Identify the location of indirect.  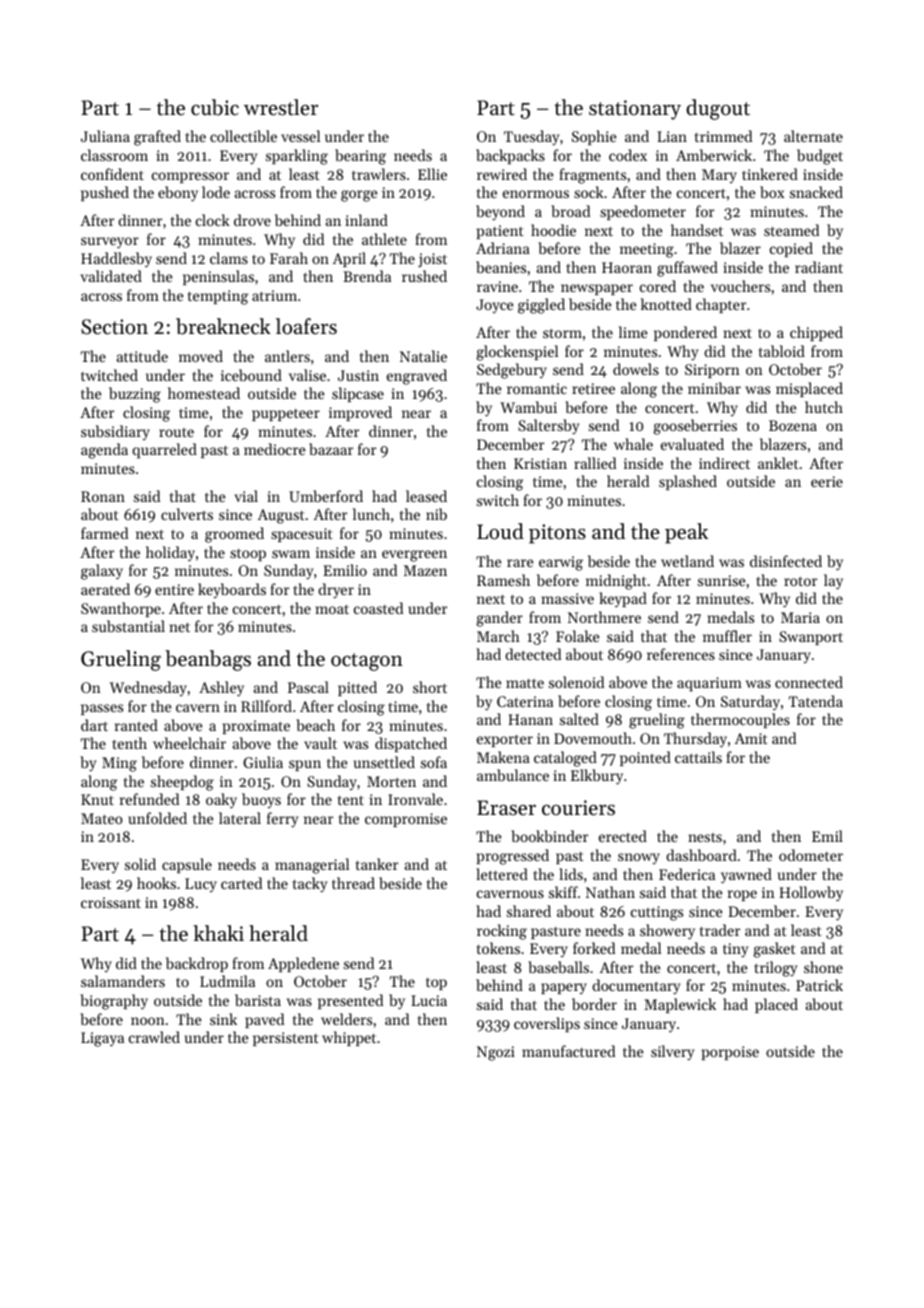
(724, 463).
